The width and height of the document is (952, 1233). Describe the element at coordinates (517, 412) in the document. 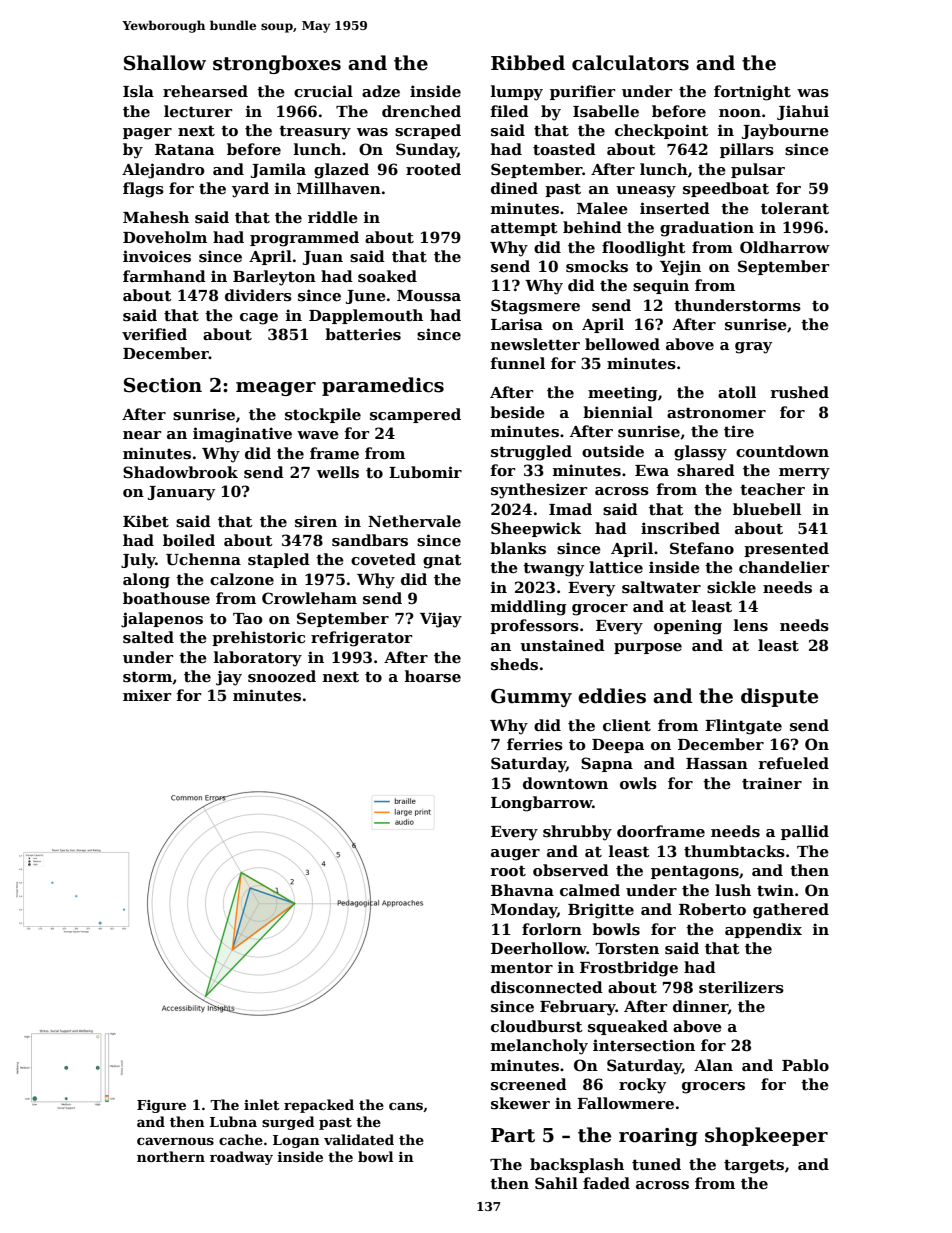

I see `beside` at that location.
